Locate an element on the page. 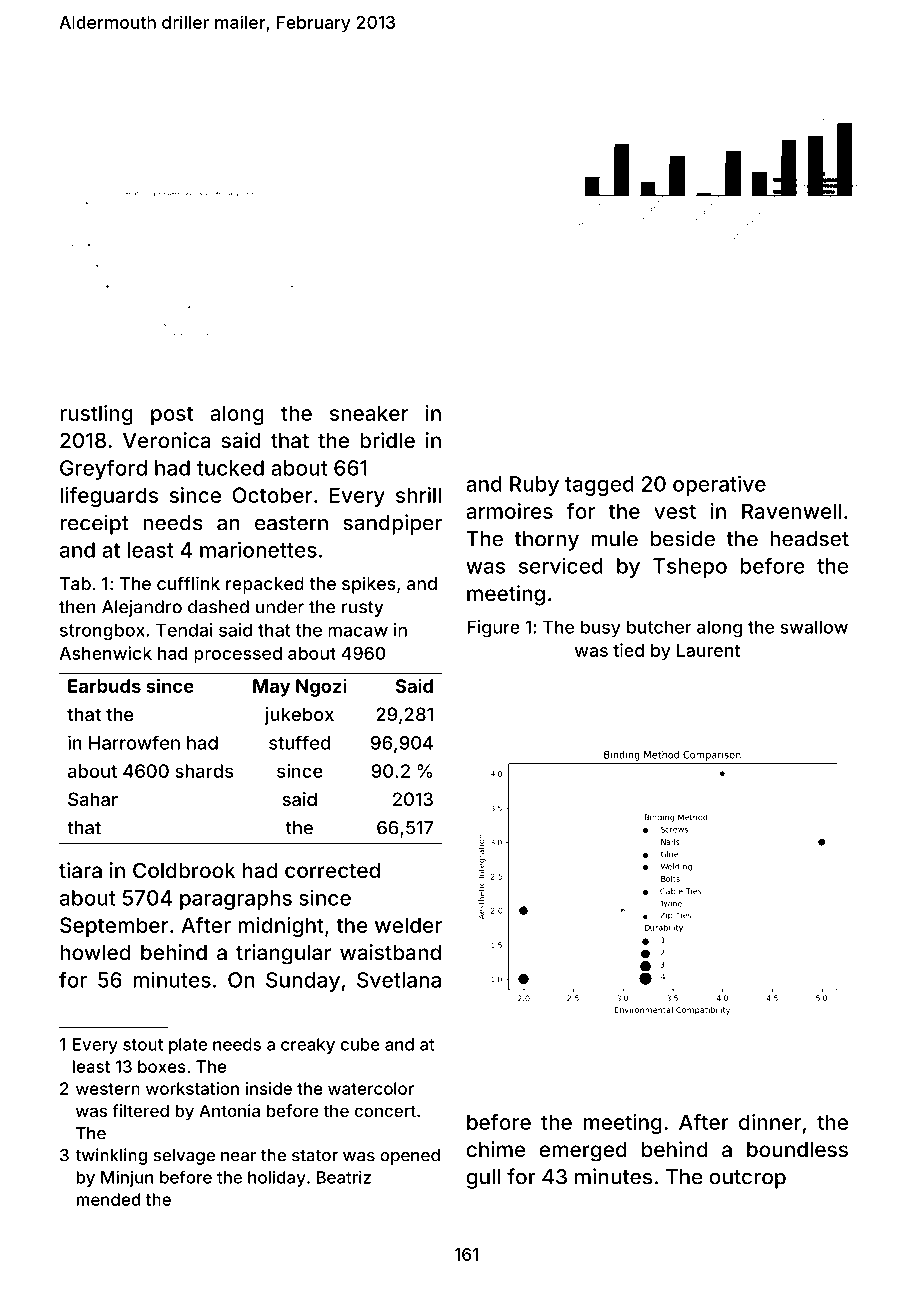 This image has height=1316, width=908. workstation is located at coordinates (192, 1088).
